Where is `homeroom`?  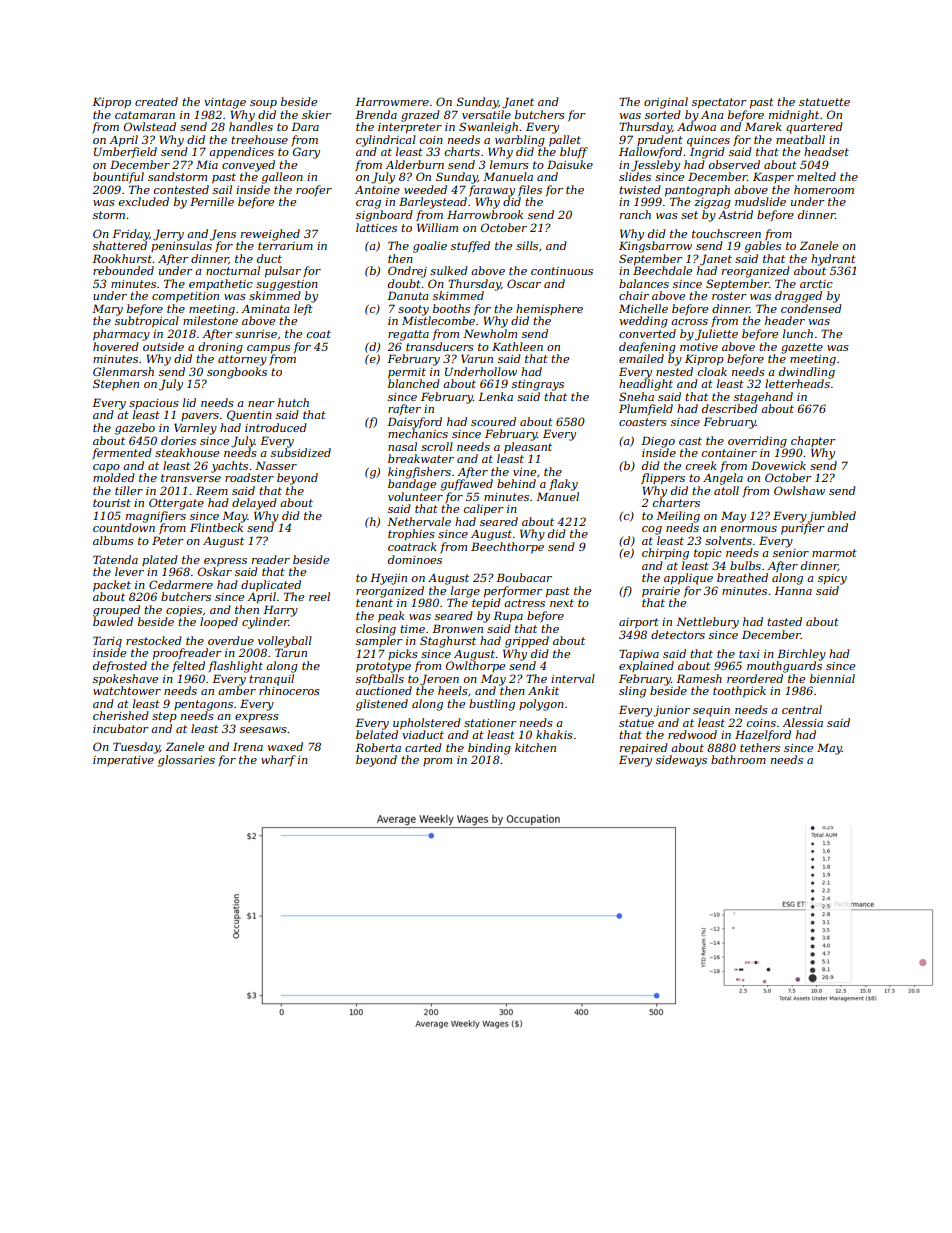
homeroom is located at coordinates (824, 189).
